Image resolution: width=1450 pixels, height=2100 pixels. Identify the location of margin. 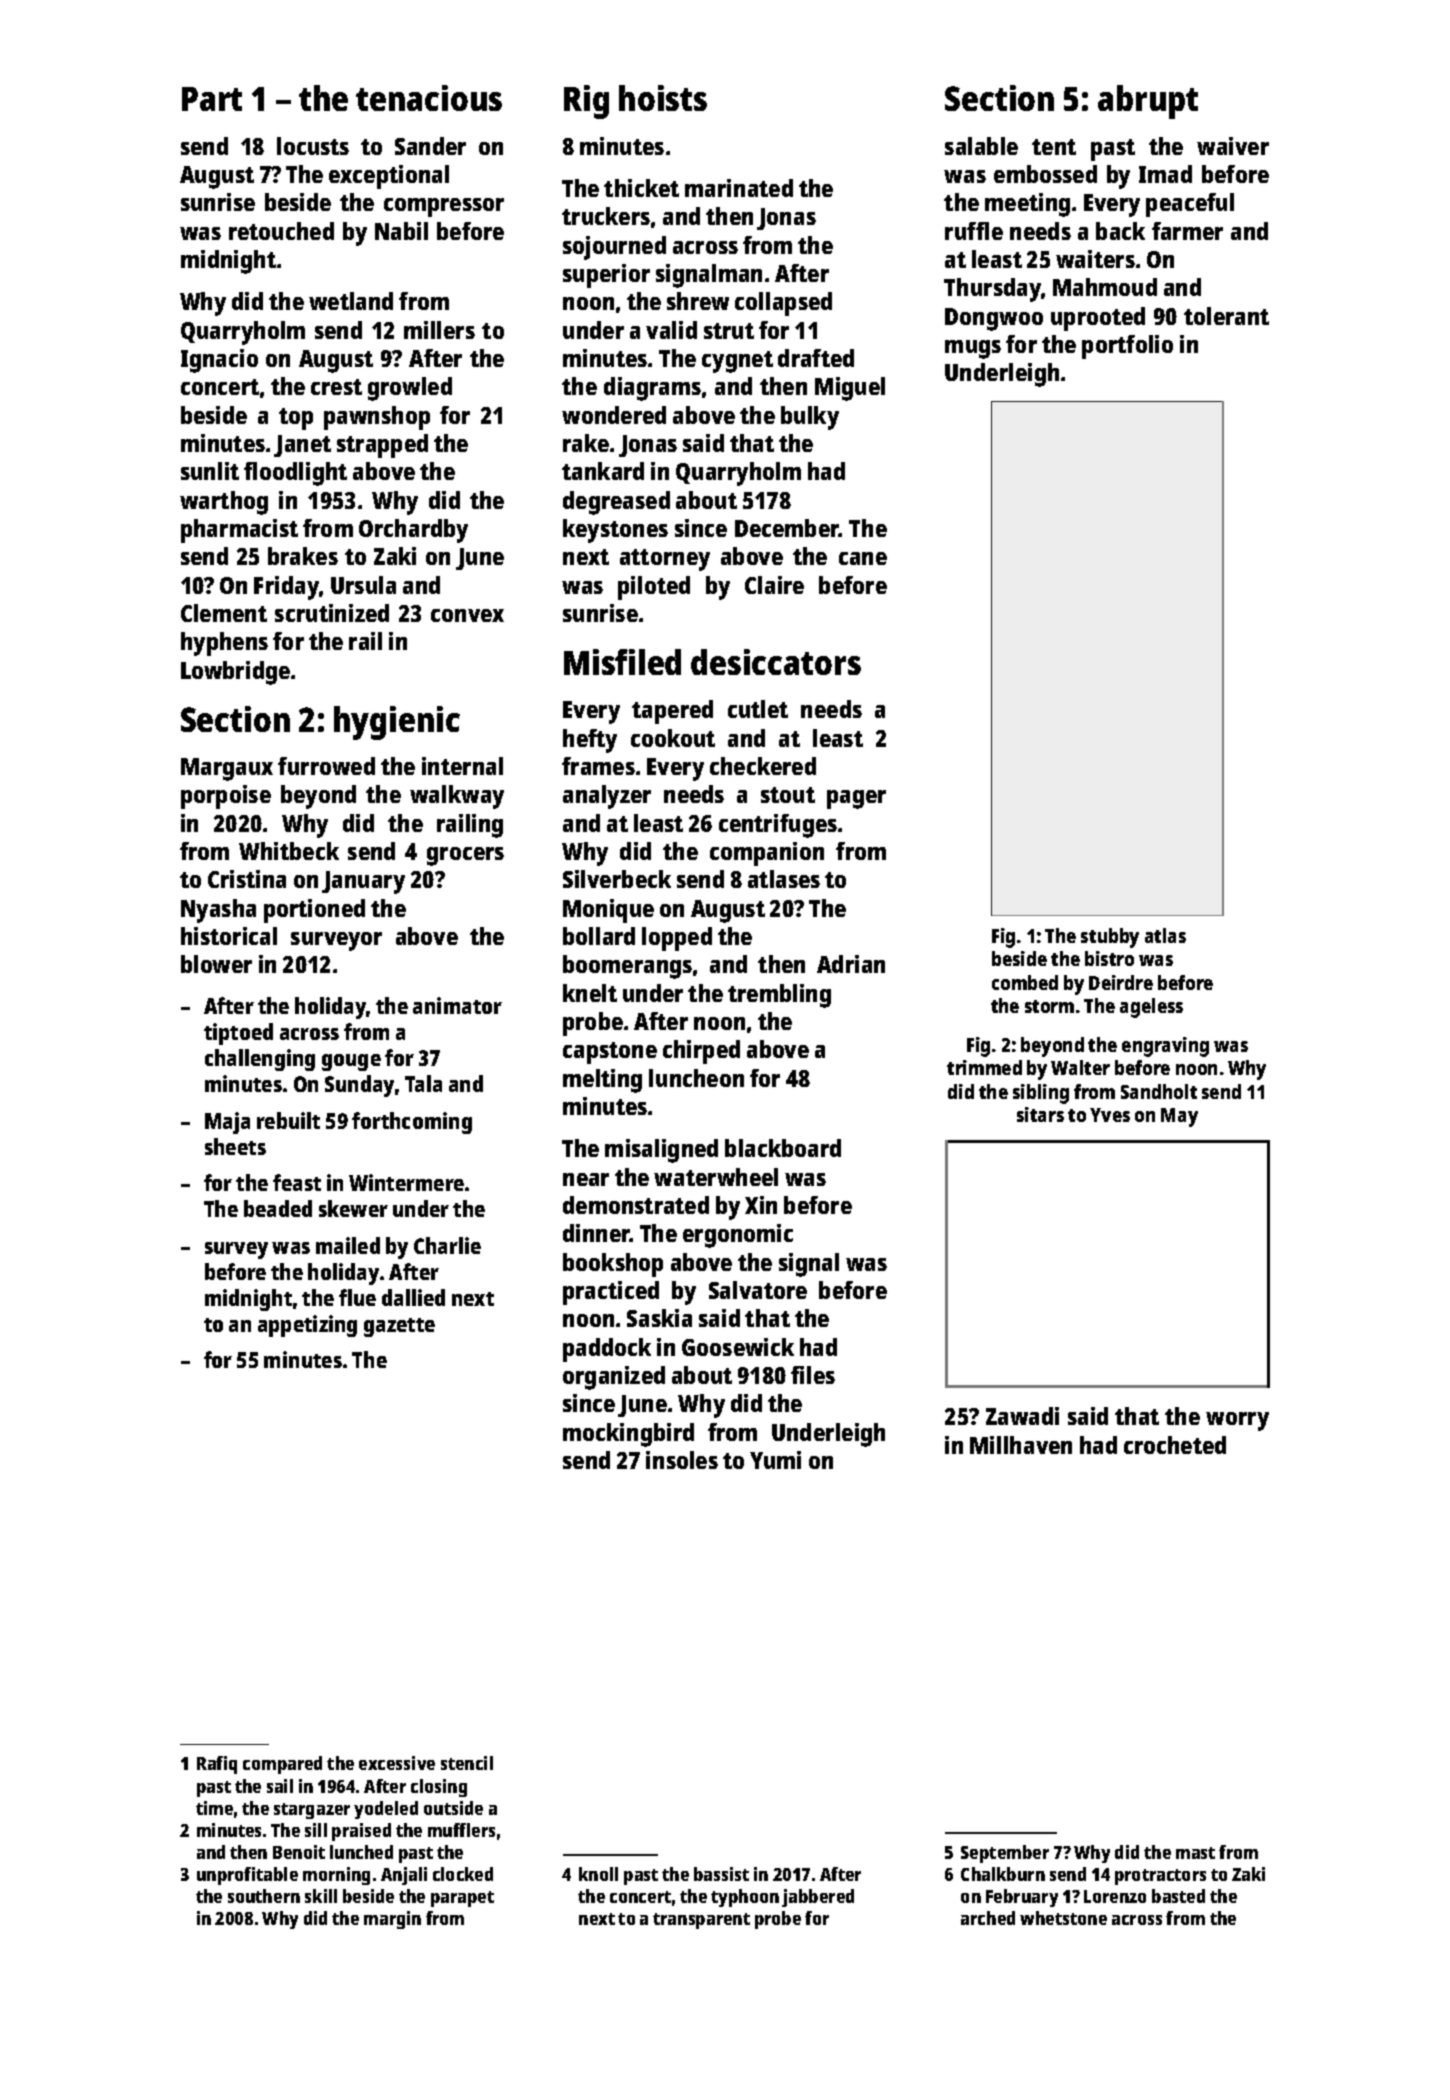
(392, 1920).
